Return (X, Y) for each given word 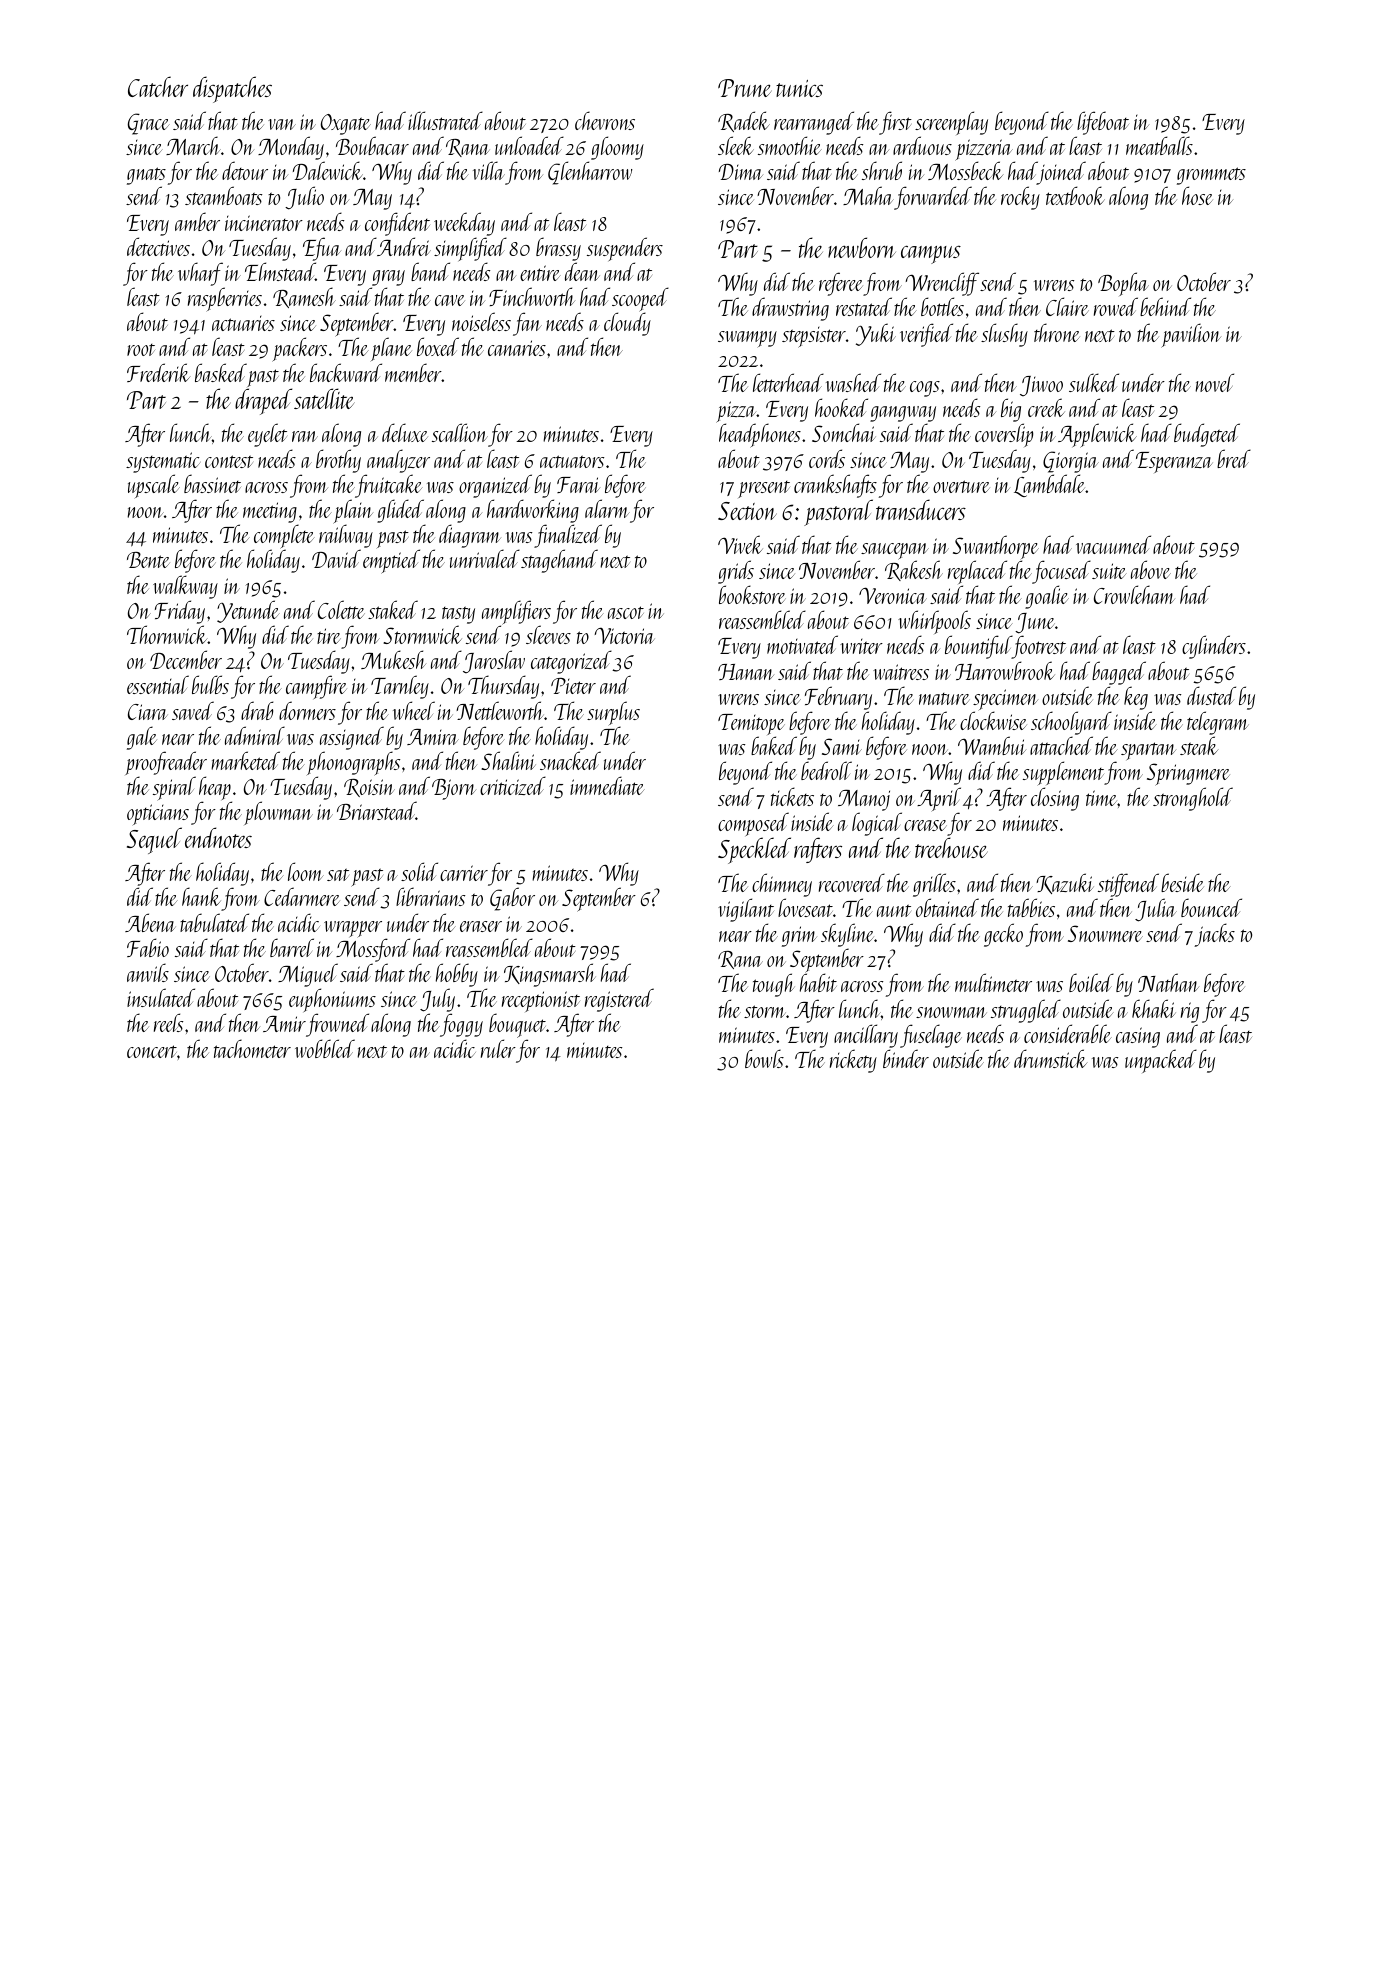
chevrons (605, 120)
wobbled (325, 1048)
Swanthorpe (996, 547)
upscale (154, 486)
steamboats (223, 195)
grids (736, 572)
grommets (1211, 176)
